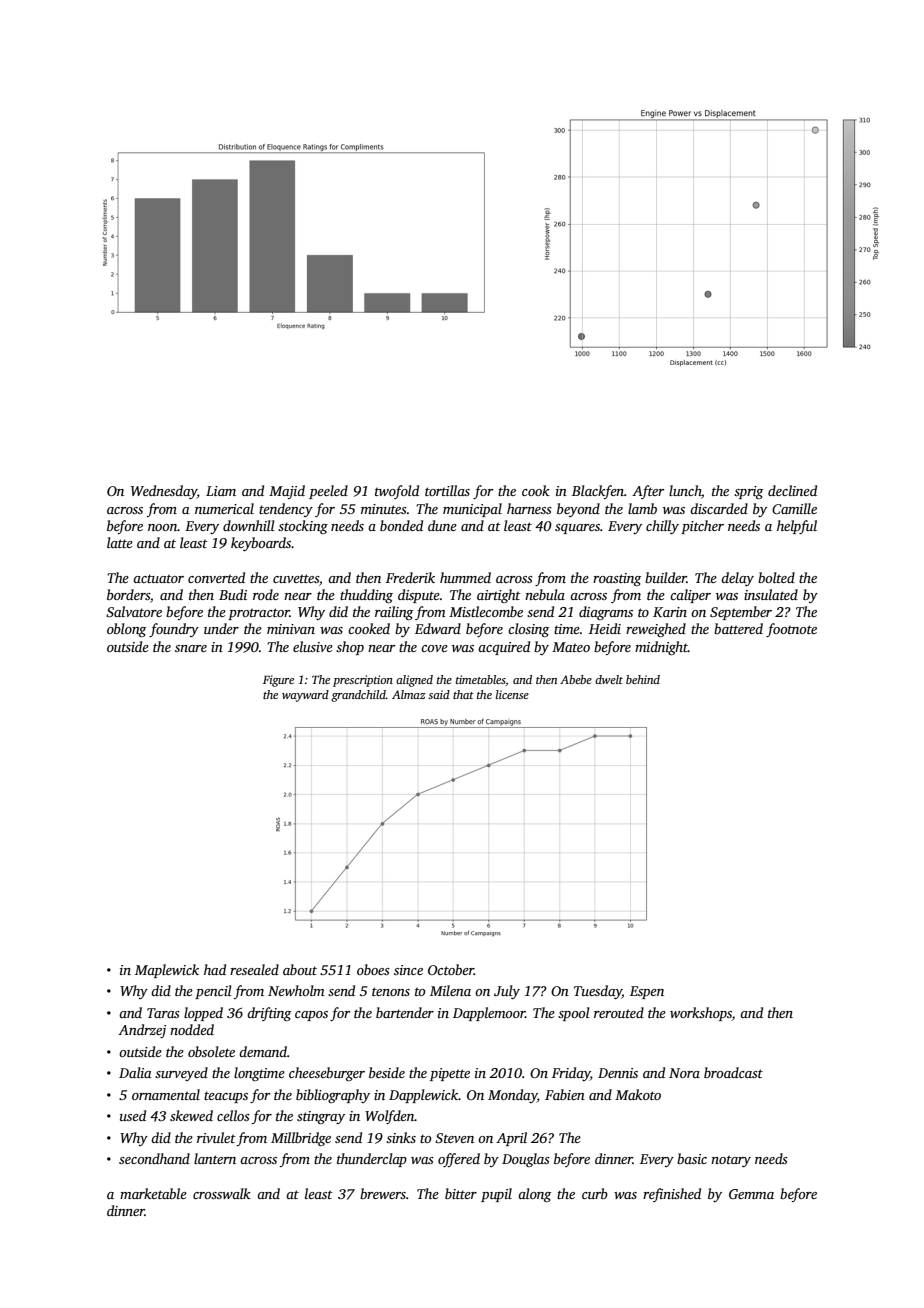  I want to click on sprig, so click(748, 492).
